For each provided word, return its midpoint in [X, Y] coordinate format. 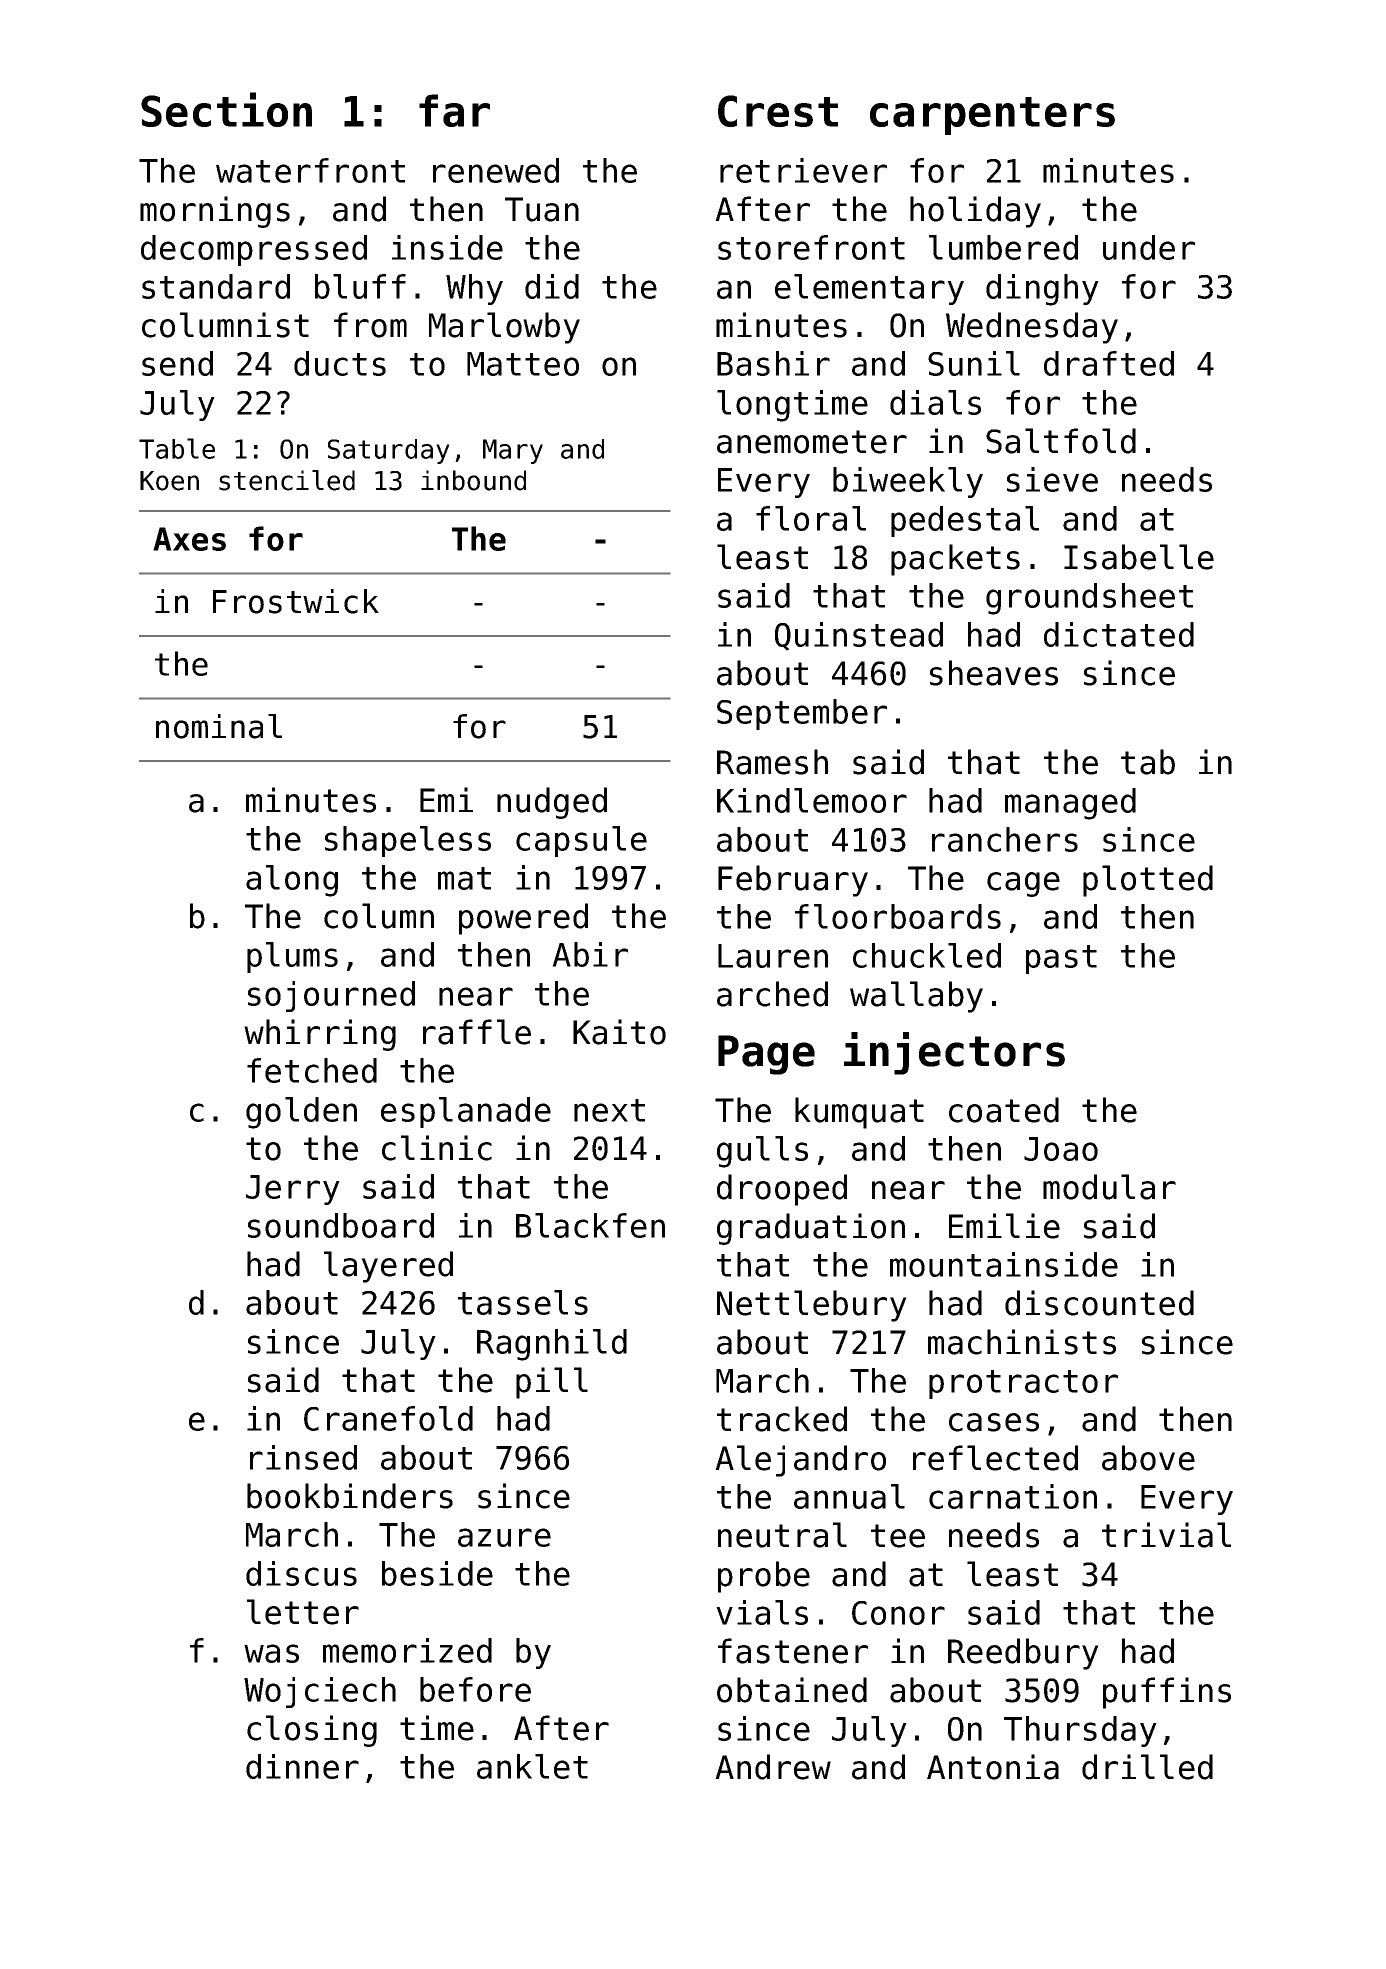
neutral [782, 1535]
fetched [312, 1070]
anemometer [812, 442]
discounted [1099, 1303]
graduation [811, 1229]
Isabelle [1139, 557]
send [177, 363]
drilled [1147, 1767]
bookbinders [350, 1496]
